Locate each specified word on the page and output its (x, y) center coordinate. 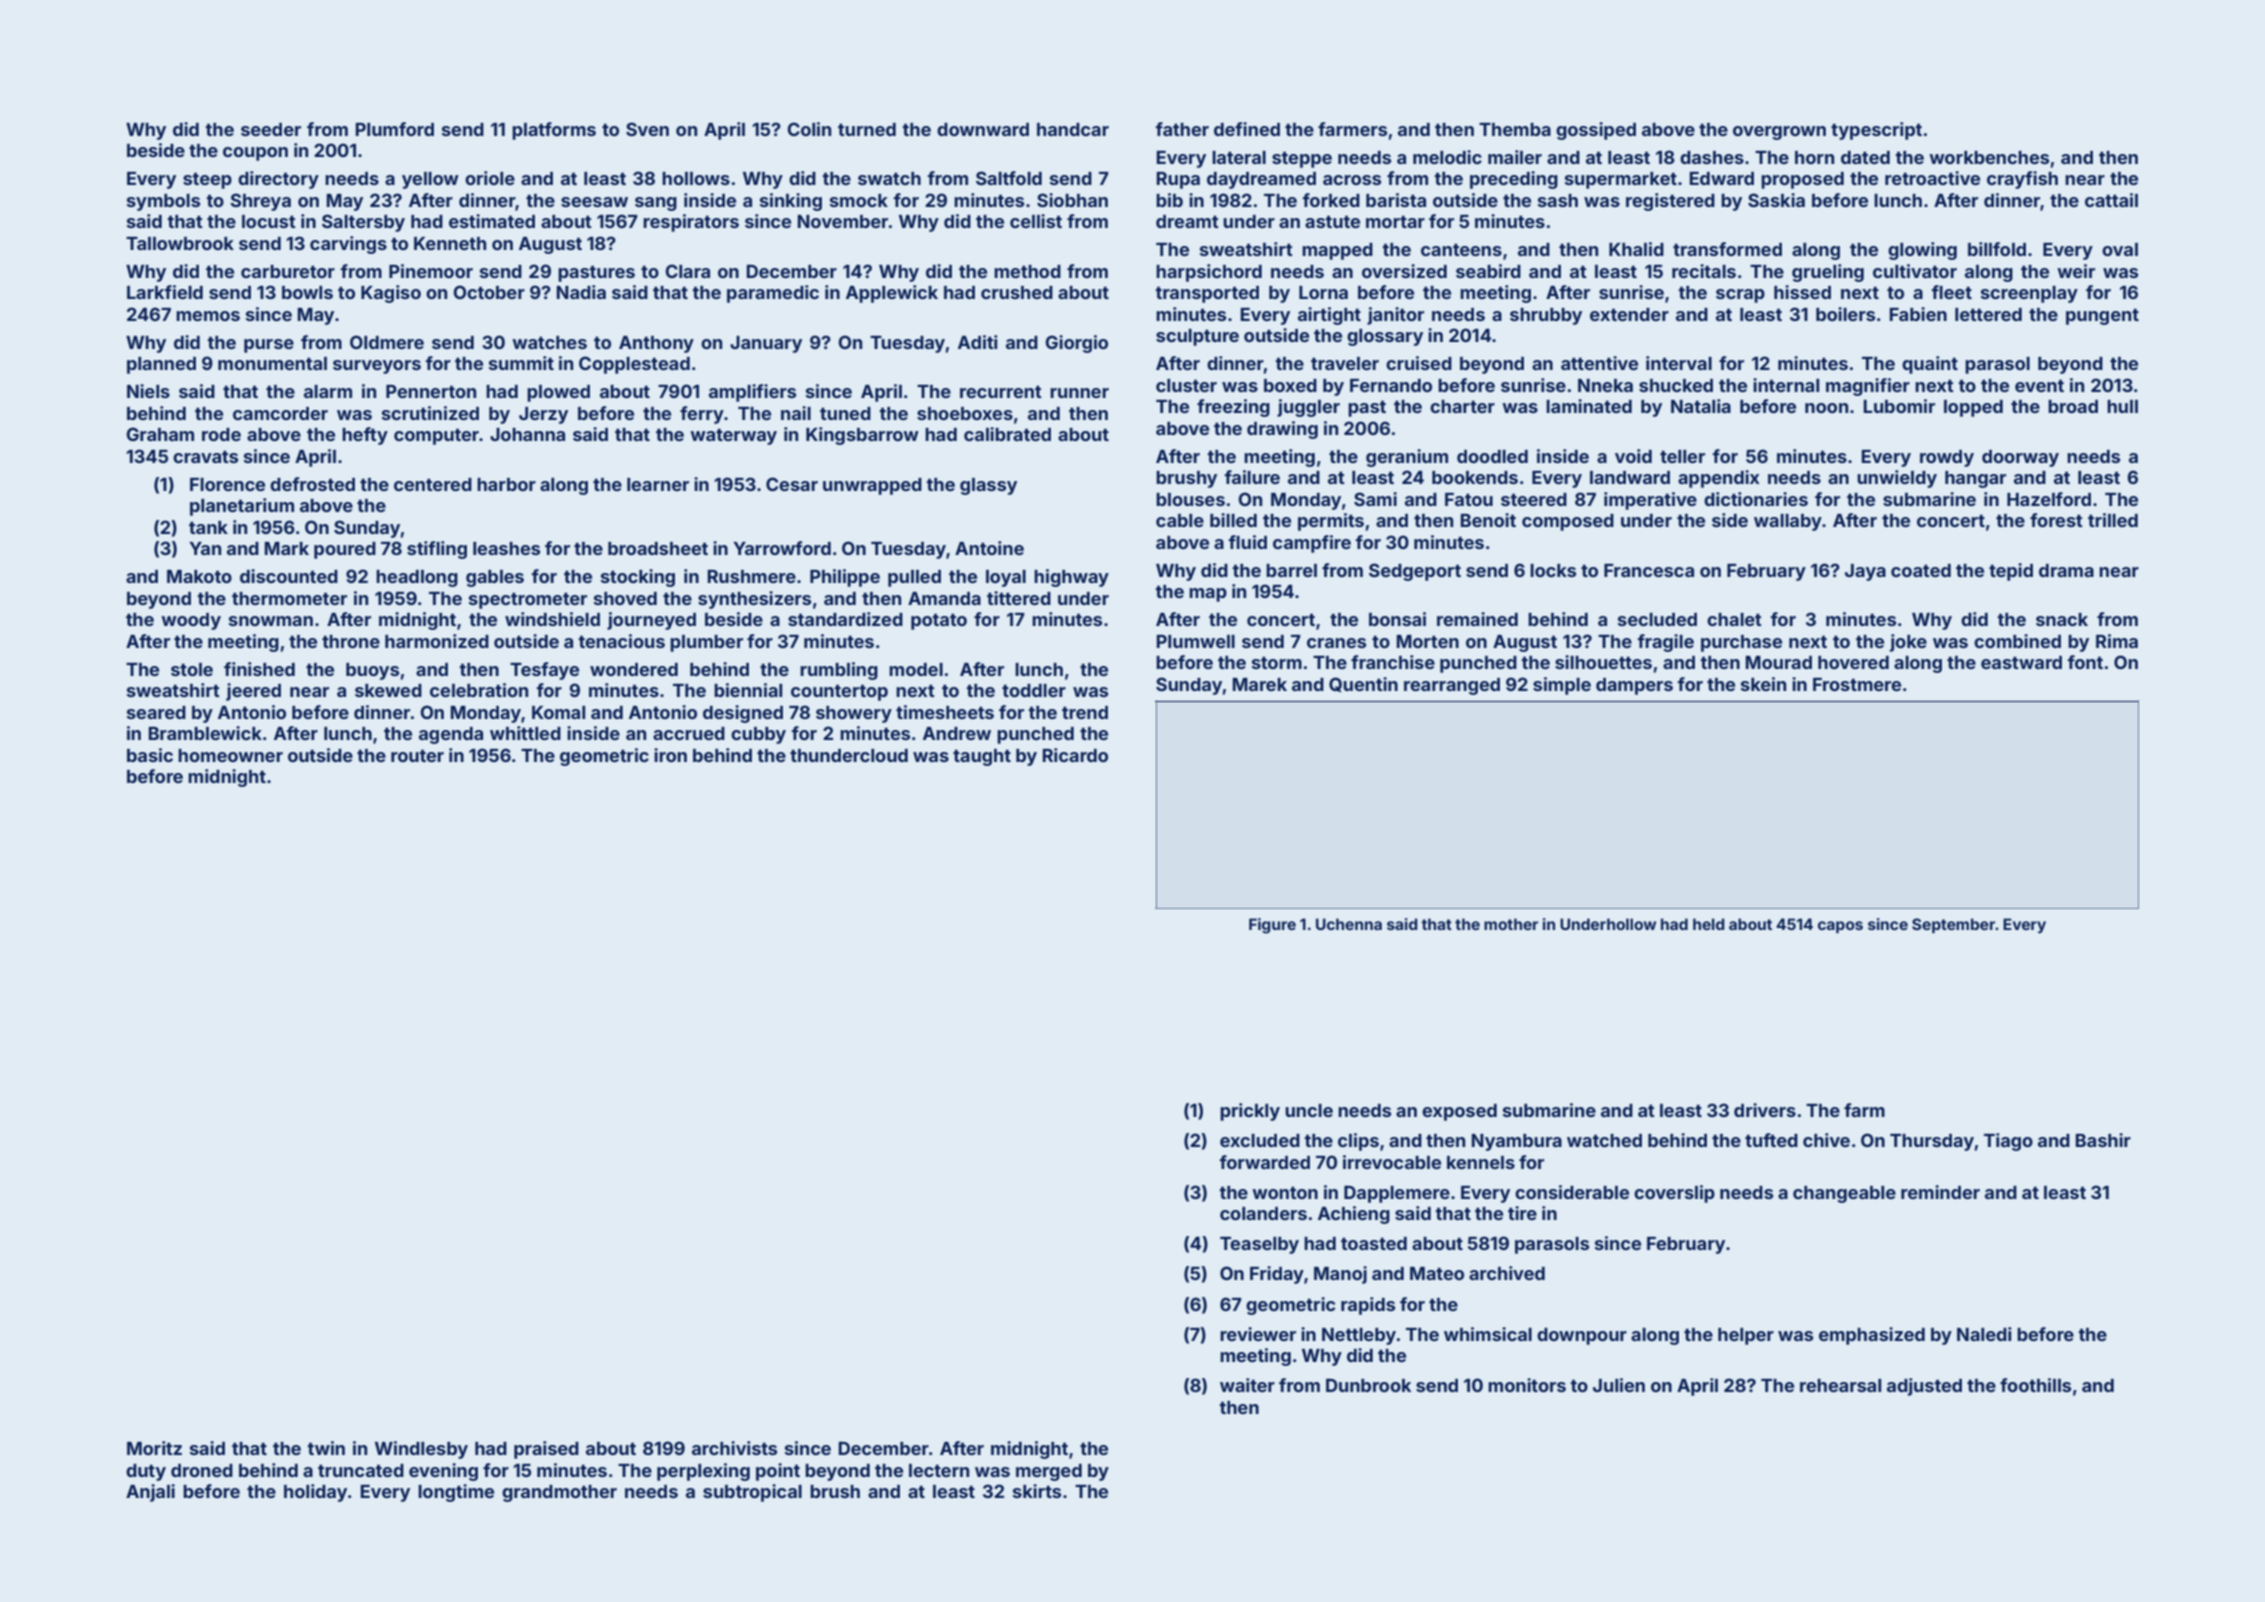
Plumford (394, 129)
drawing (1282, 430)
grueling (1828, 273)
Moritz (154, 1448)
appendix (1719, 479)
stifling (437, 550)
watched (1604, 1140)
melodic (1447, 157)
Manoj (1340, 1275)
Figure (1272, 926)
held (1709, 924)
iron (670, 755)
